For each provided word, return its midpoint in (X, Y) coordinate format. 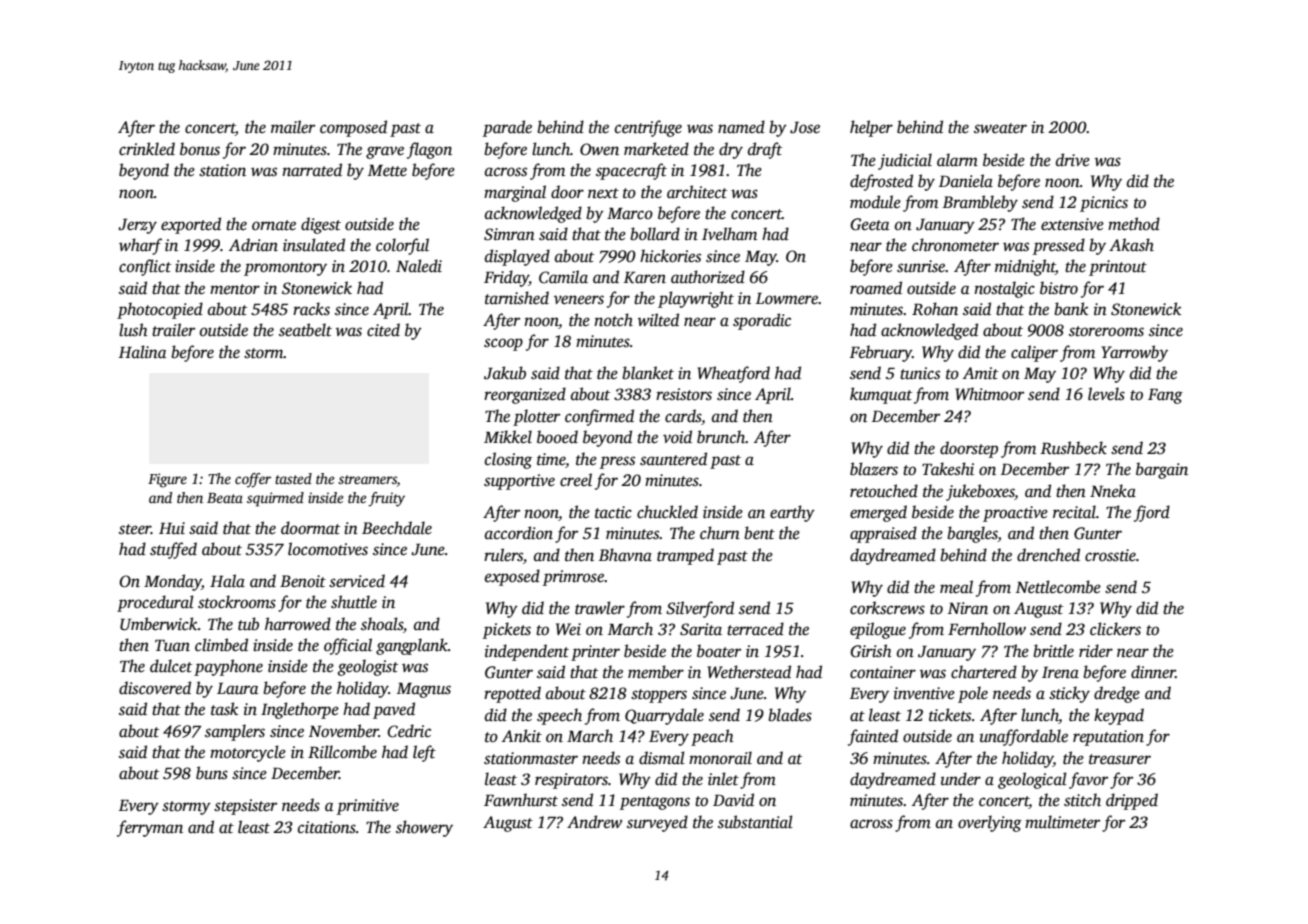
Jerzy (137, 226)
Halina (142, 351)
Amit (980, 373)
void (677, 436)
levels (1106, 394)
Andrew (594, 822)
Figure (167, 480)
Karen (645, 278)
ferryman (150, 828)
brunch (721, 437)
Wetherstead (749, 672)
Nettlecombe (1058, 587)
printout (1118, 268)
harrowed (298, 624)
